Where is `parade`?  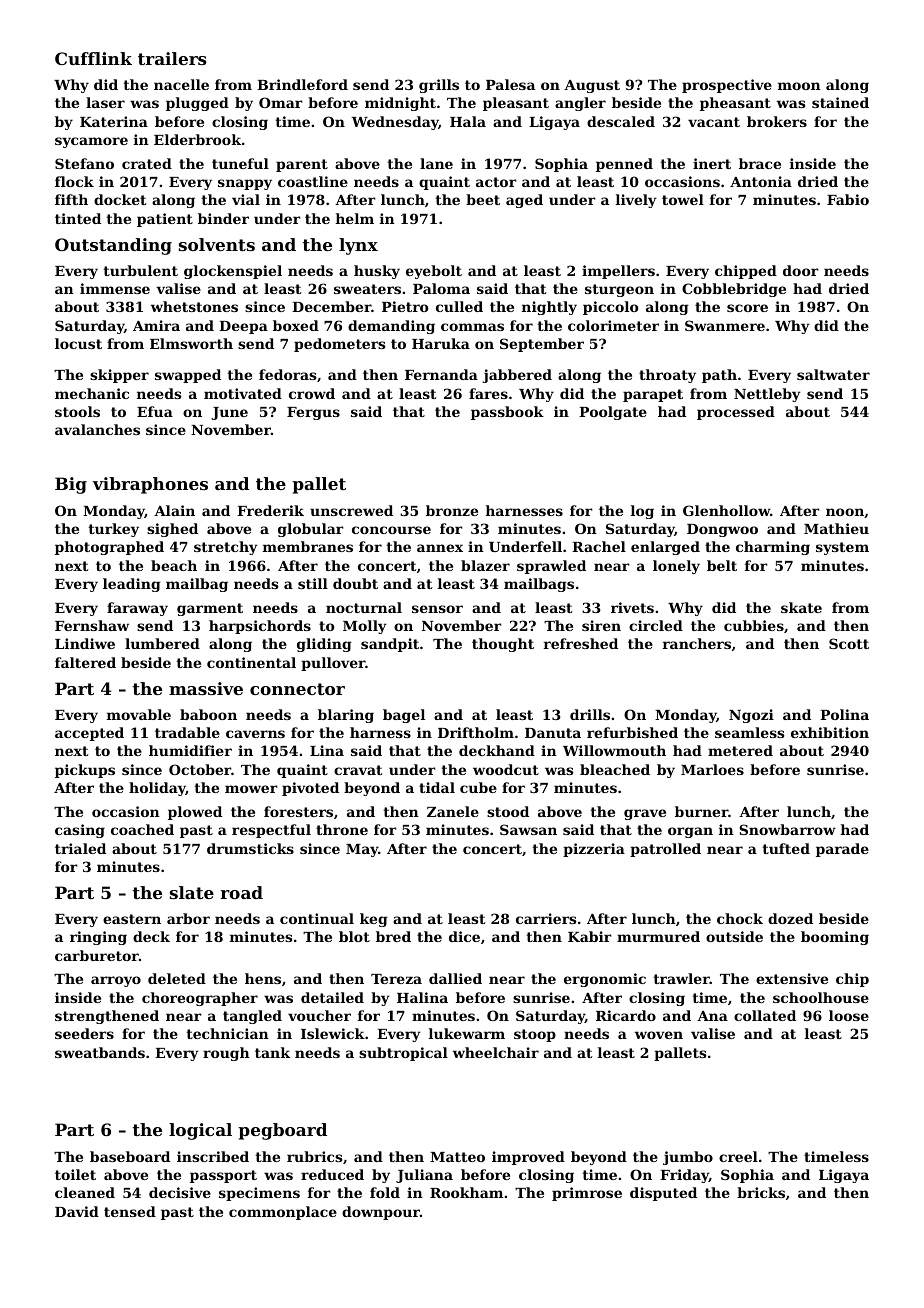 parade is located at coordinates (842, 850).
